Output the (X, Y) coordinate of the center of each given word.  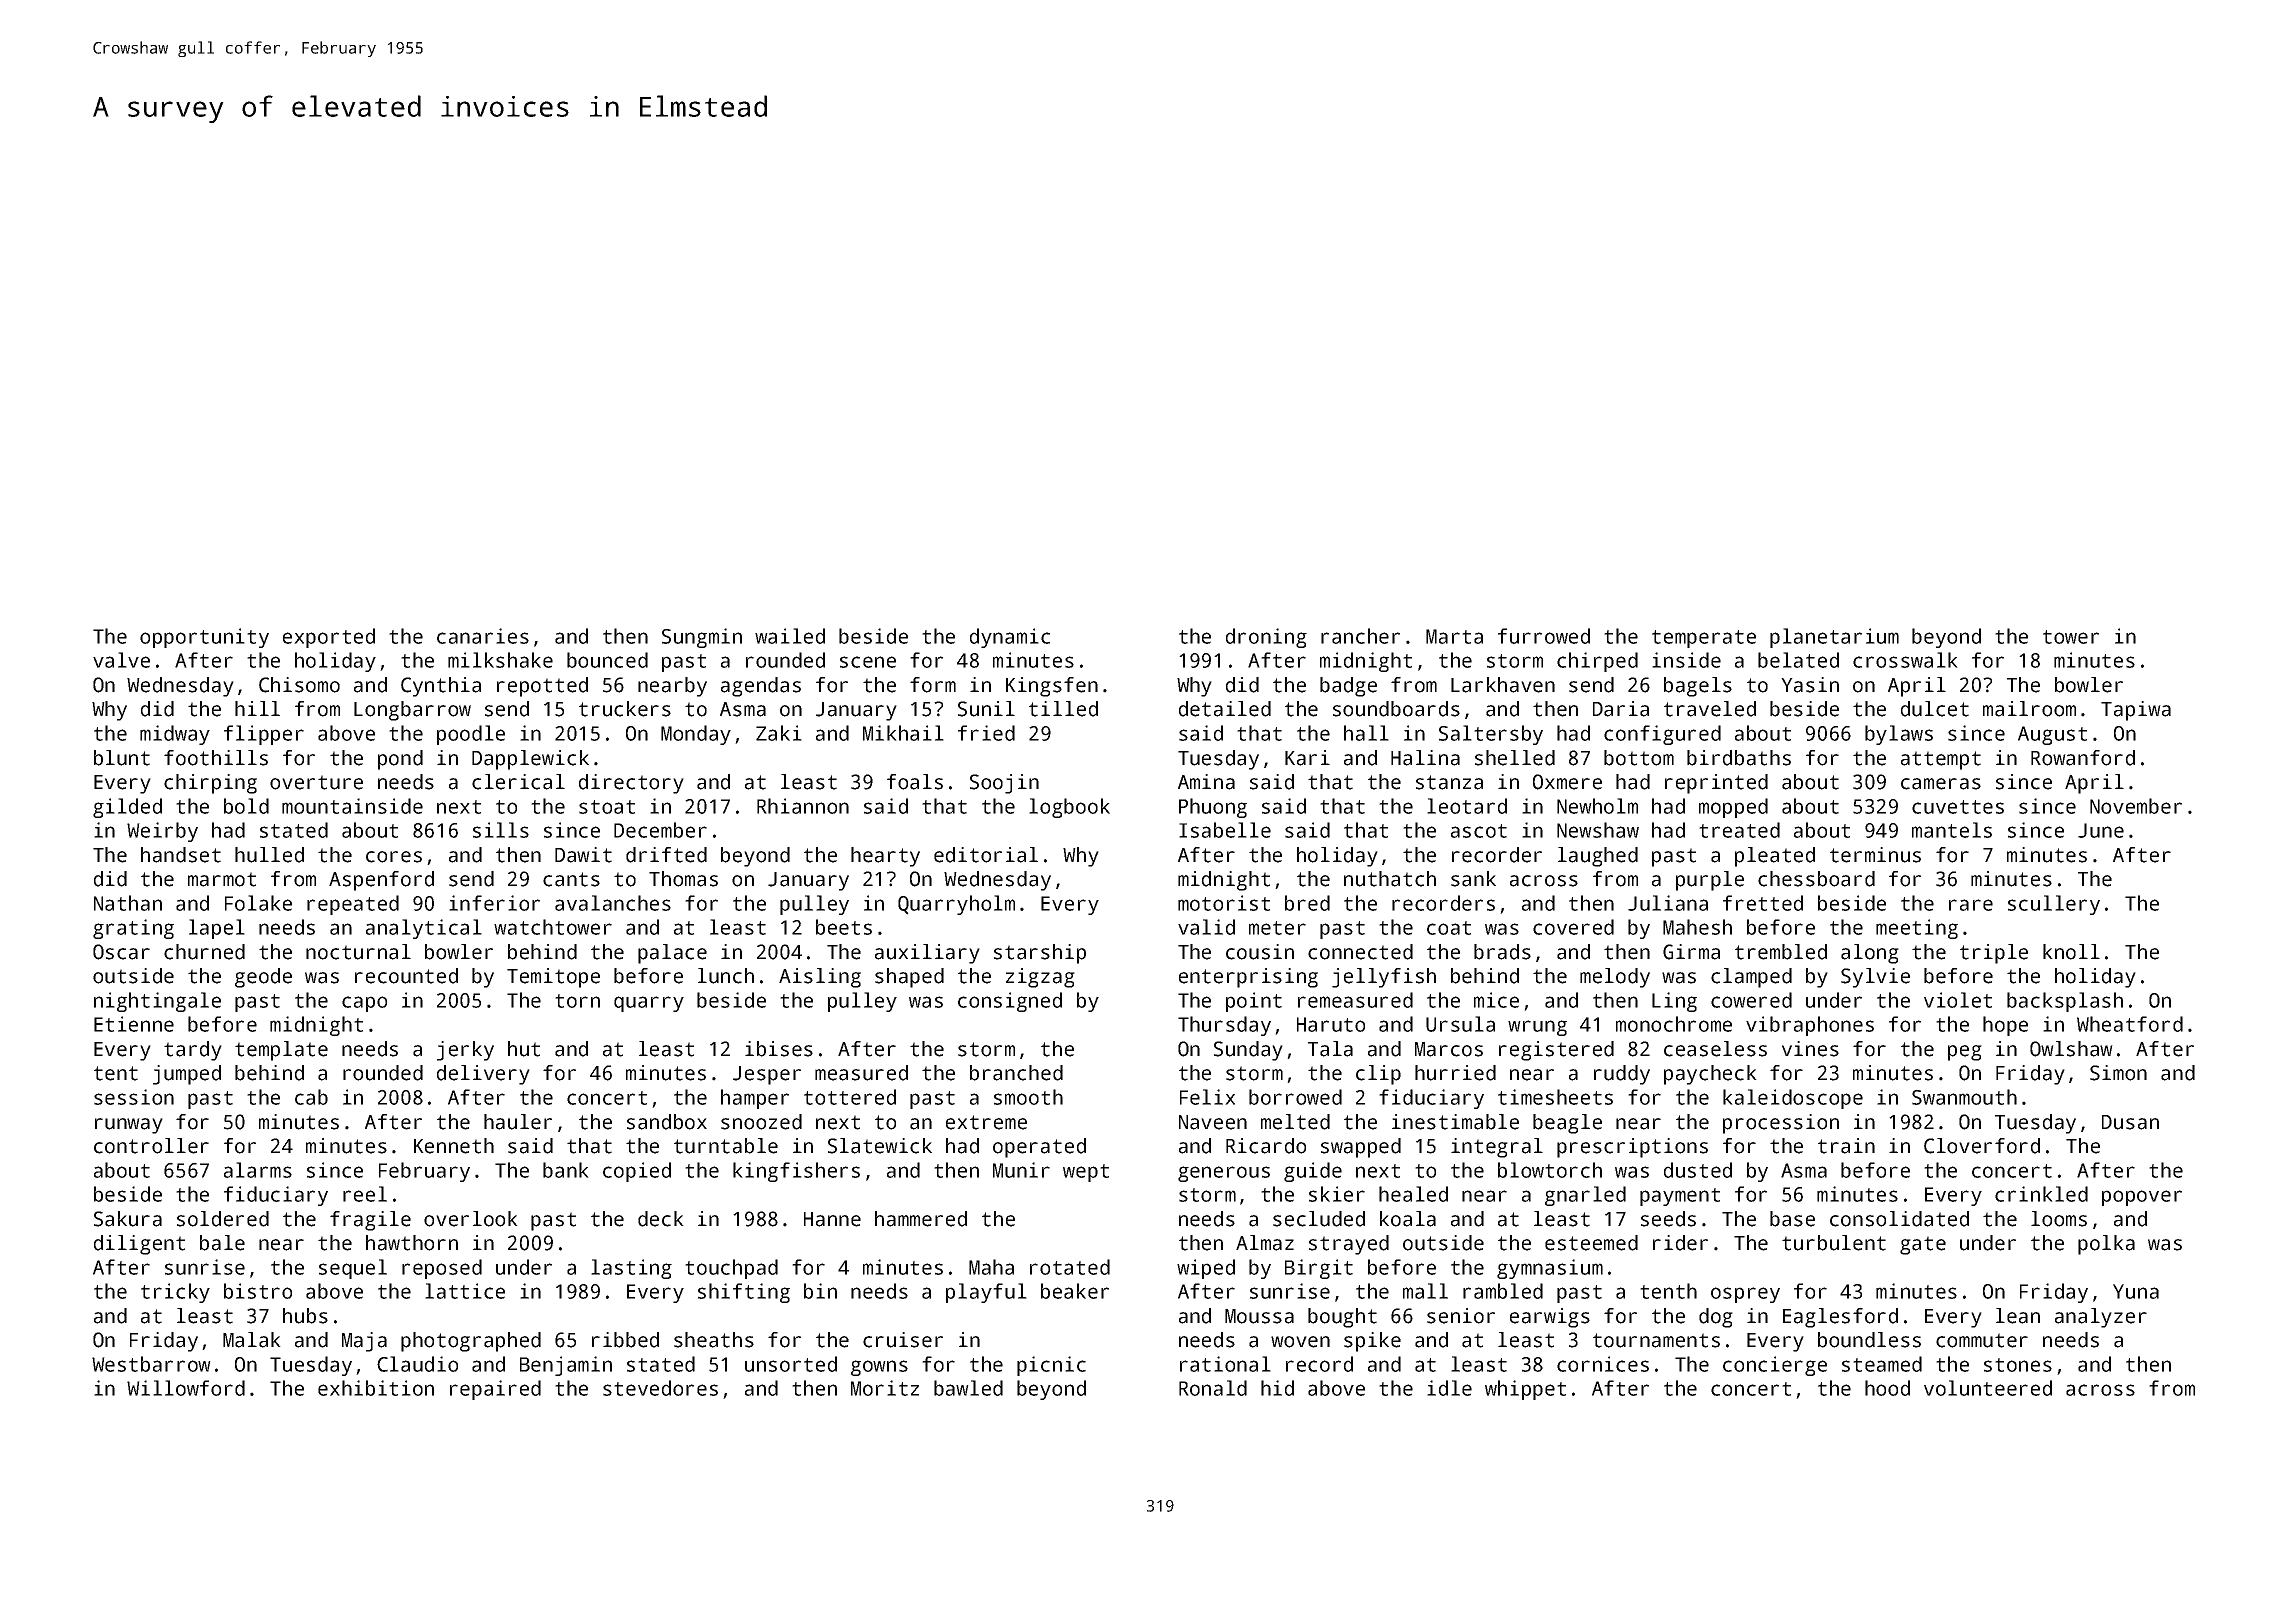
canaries (483, 636)
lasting (631, 1269)
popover (2142, 1198)
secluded (1319, 1219)
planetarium (1834, 638)
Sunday (1248, 1051)
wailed (790, 636)
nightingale (157, 1002)
